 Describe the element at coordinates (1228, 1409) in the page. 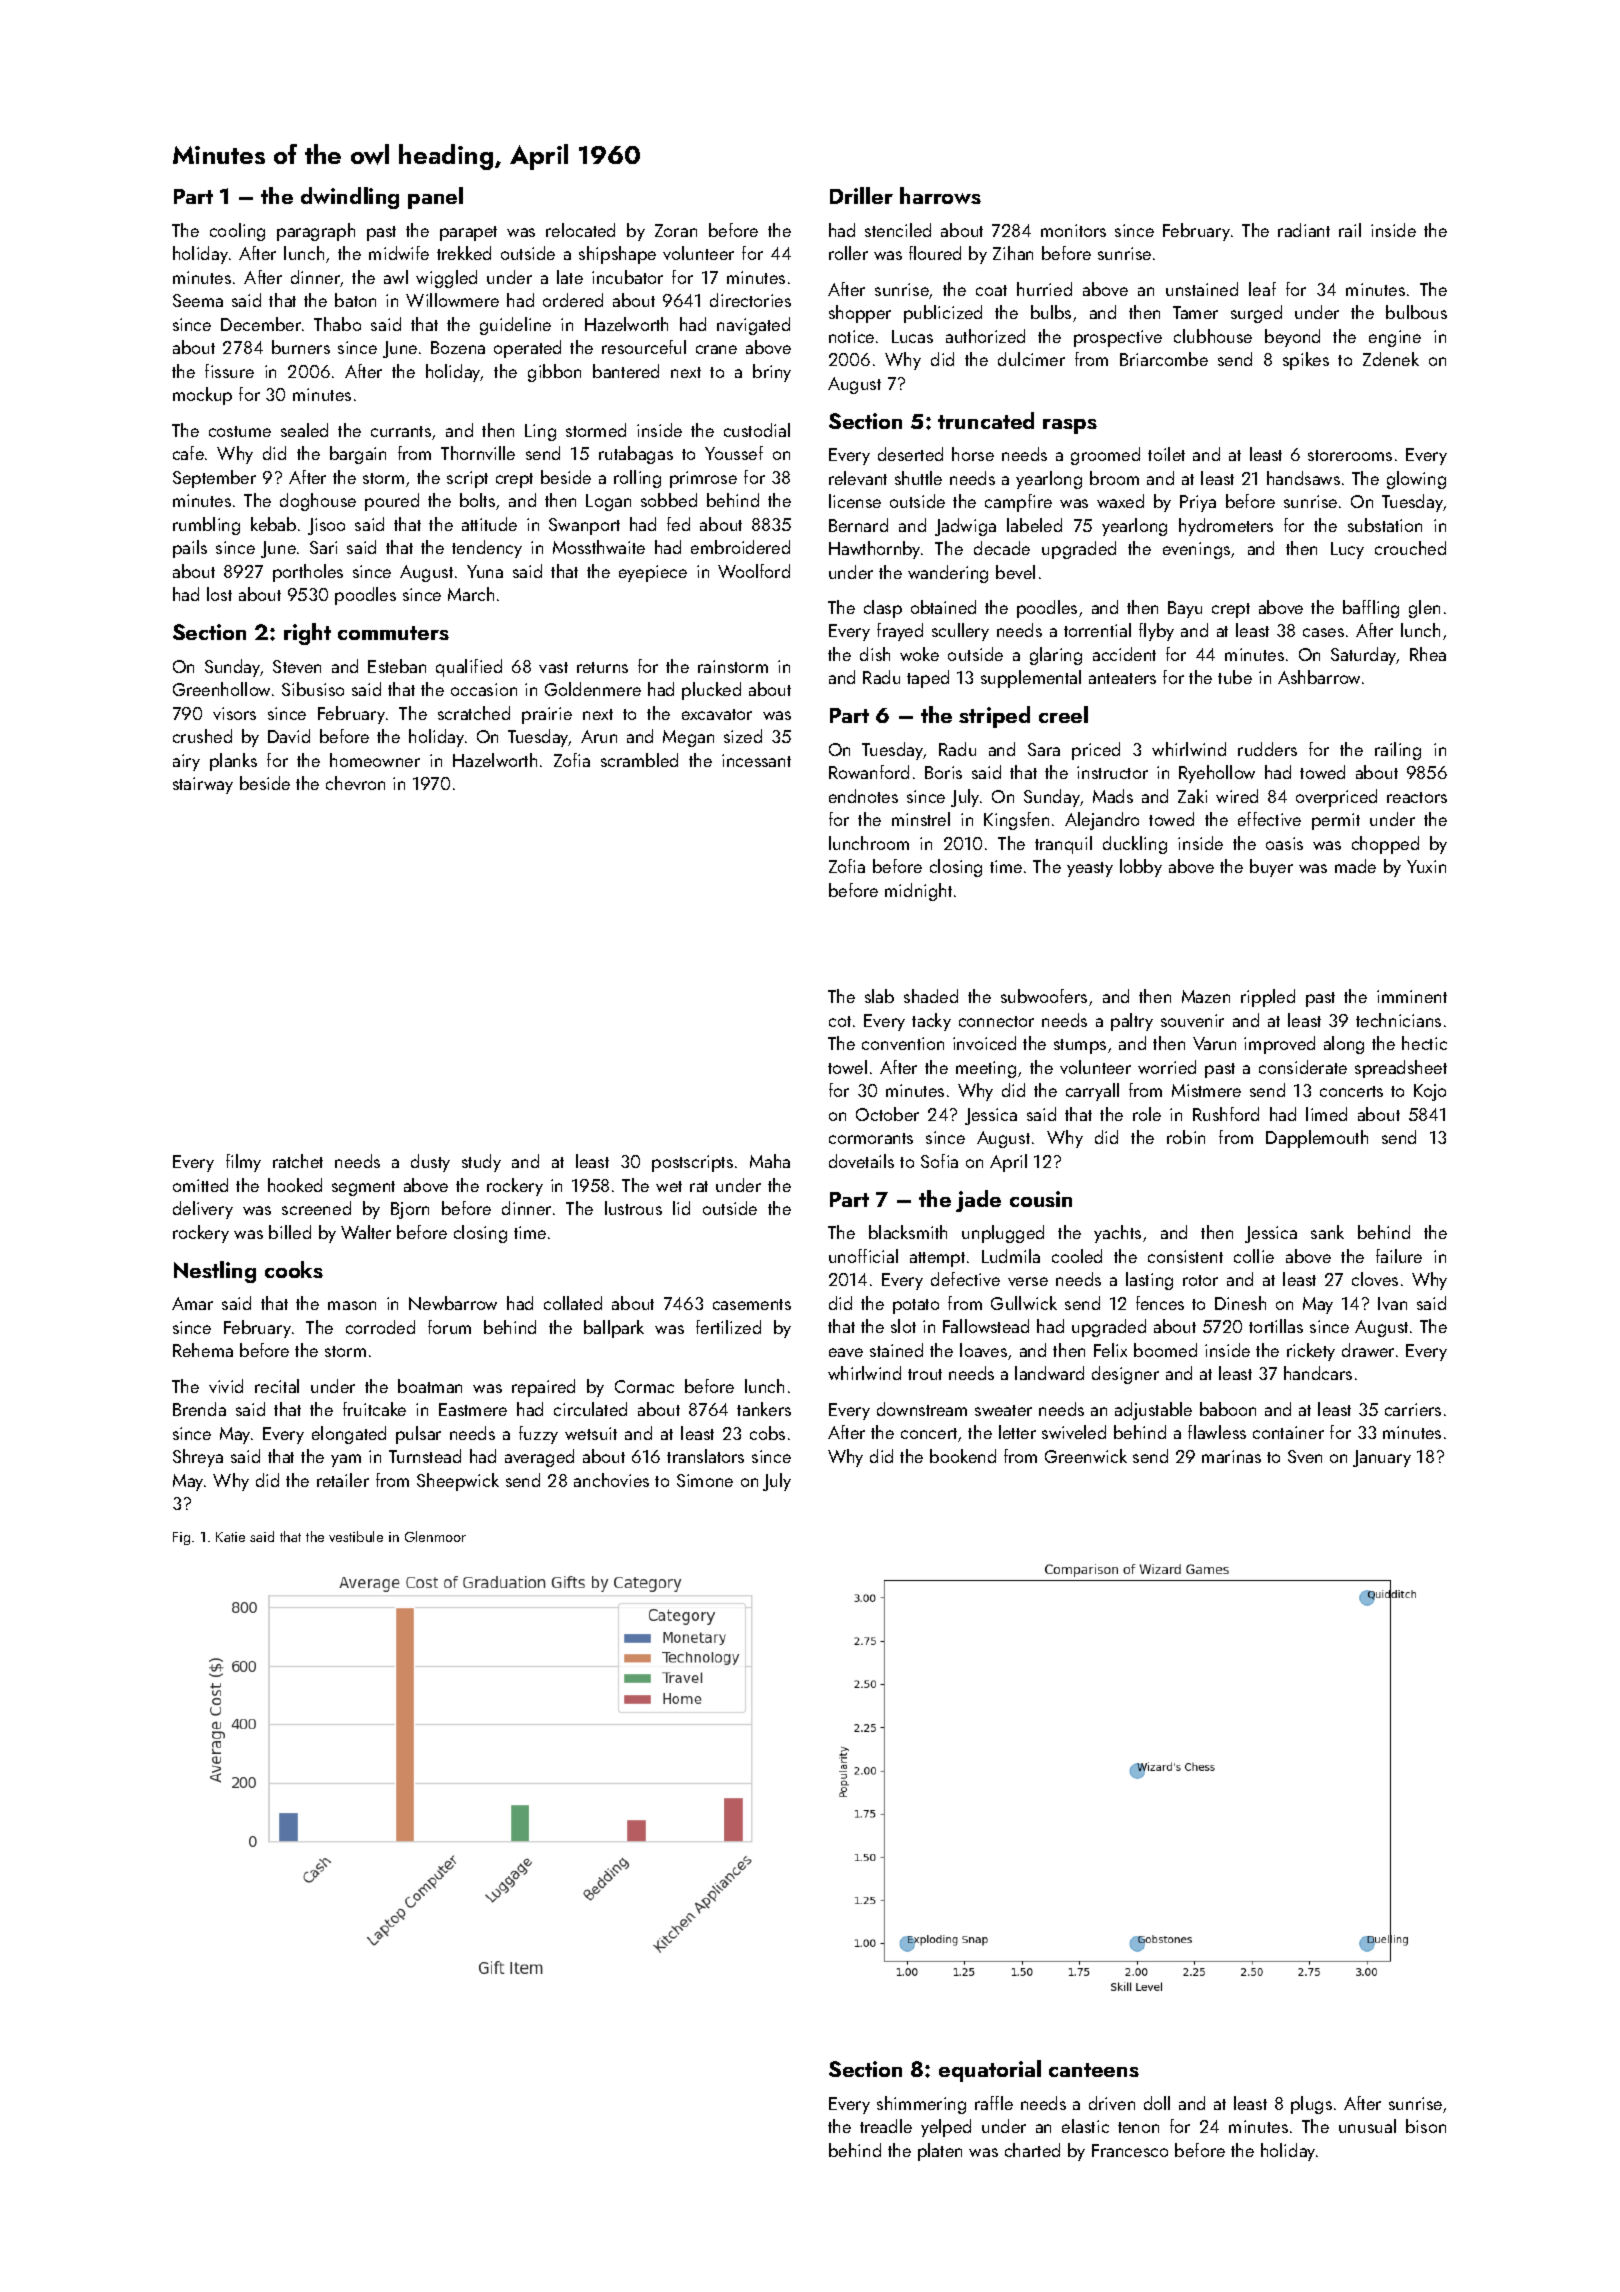

I see `baboon` at that location.
